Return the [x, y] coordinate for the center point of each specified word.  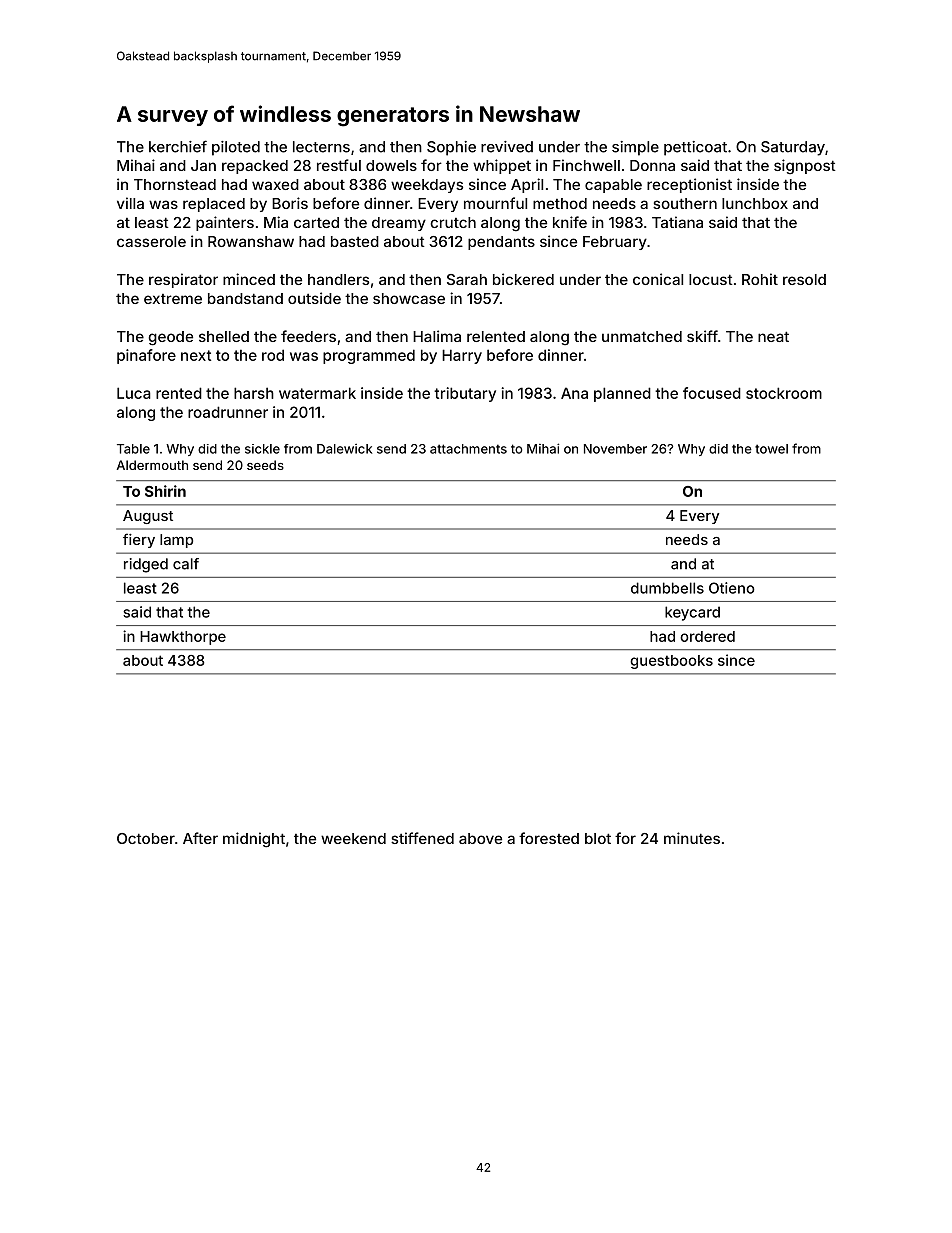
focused [712, 393]
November [615, 449]
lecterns [321, 147]
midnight [254, 840]
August [148, 517]
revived [507, 147]
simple [635, 148]
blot [598, 838]
